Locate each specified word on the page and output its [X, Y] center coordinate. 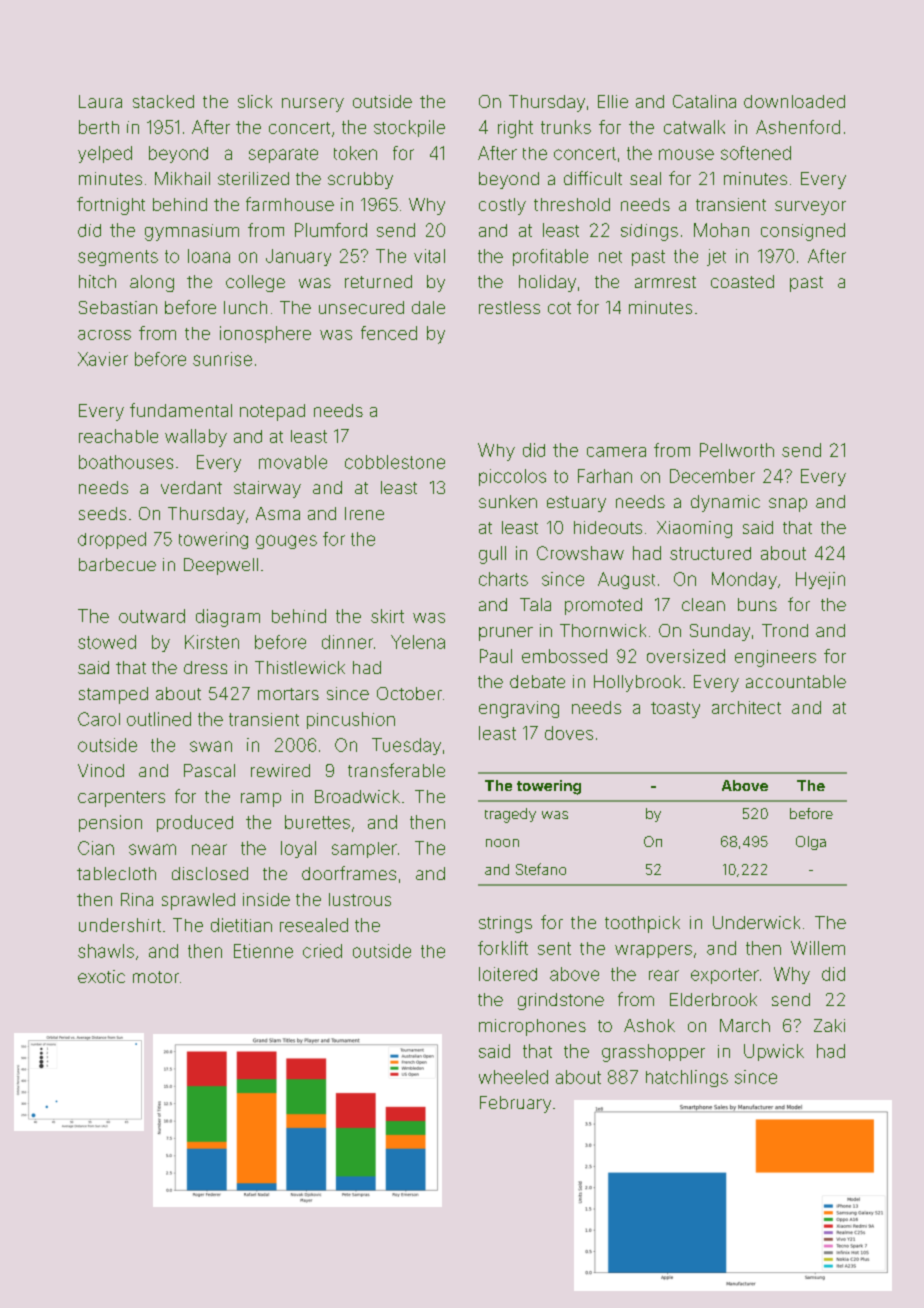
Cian [96, 848]
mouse [686, 154]
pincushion [351, 720]
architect [746, 707]
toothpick [642, 924]
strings [505, 924]
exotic [101, 976]
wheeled [513, 1077]
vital [429, 256]
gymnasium [192, 232]
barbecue [117, 564]
